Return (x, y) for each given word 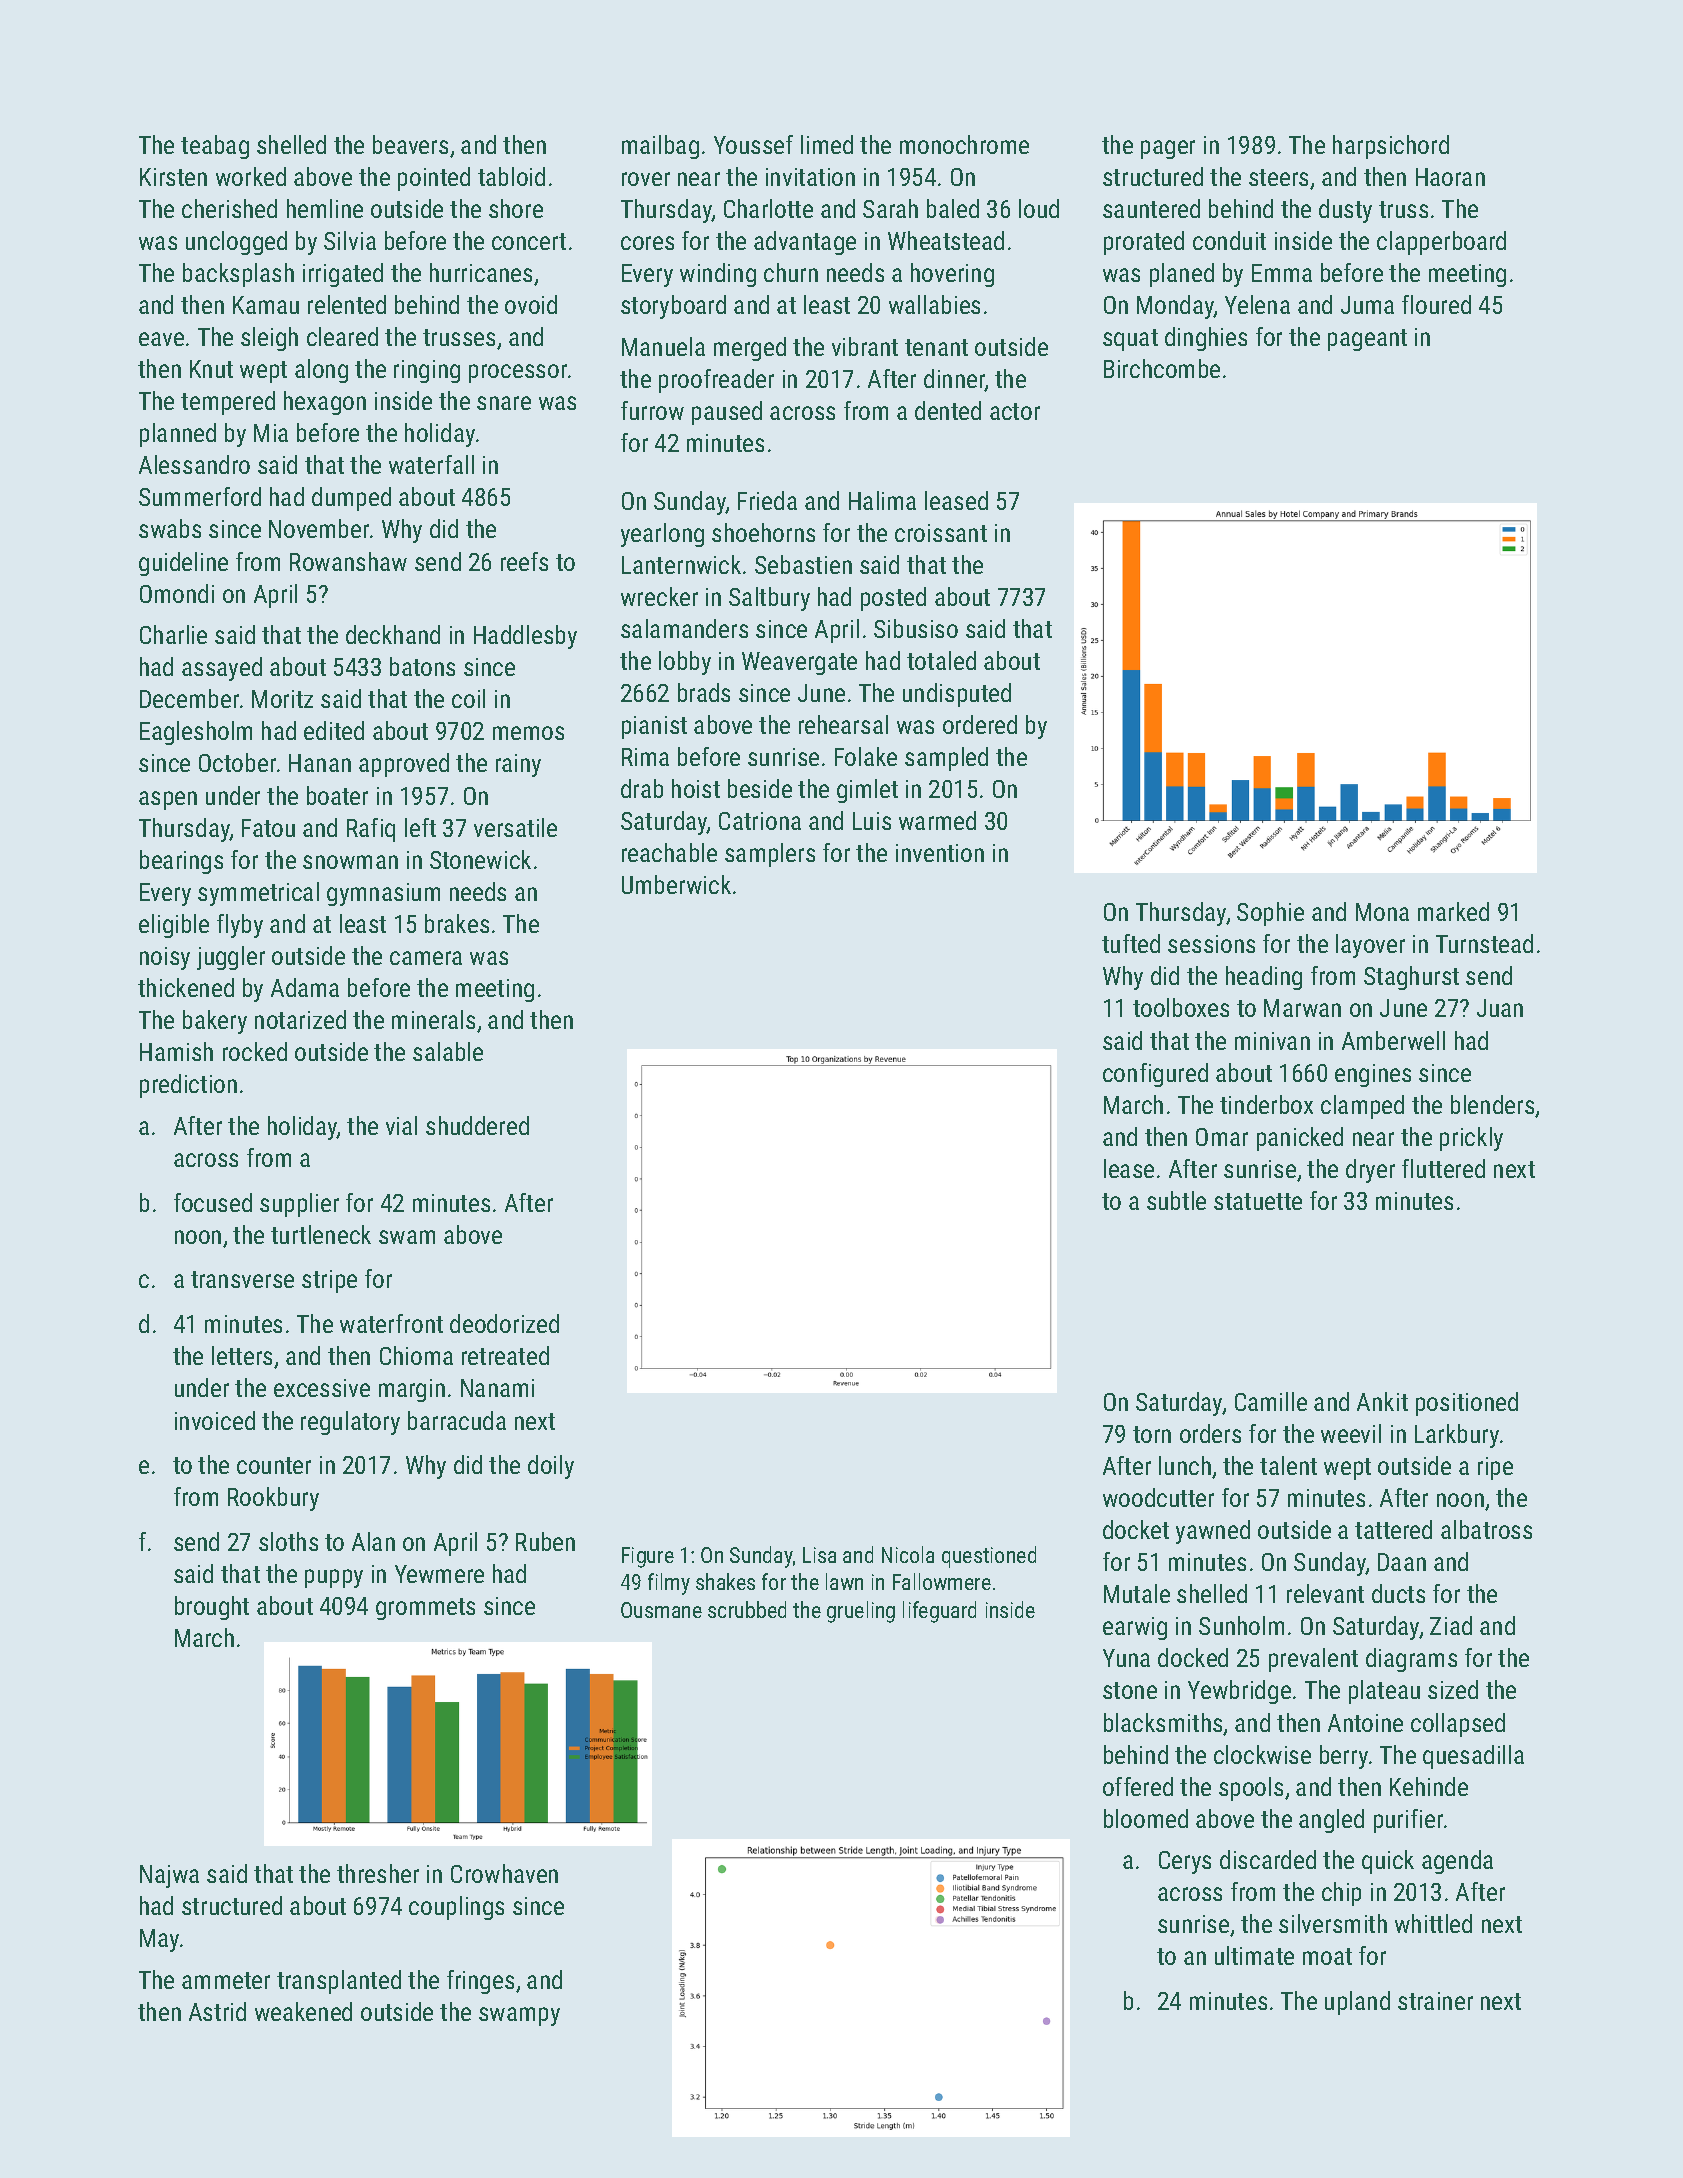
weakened (303, 2011)
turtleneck (321, 1234)
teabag (215, 147)
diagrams (1411, 1660)
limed (827, 144)
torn (1152, 1434)
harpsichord (1391, 147)
